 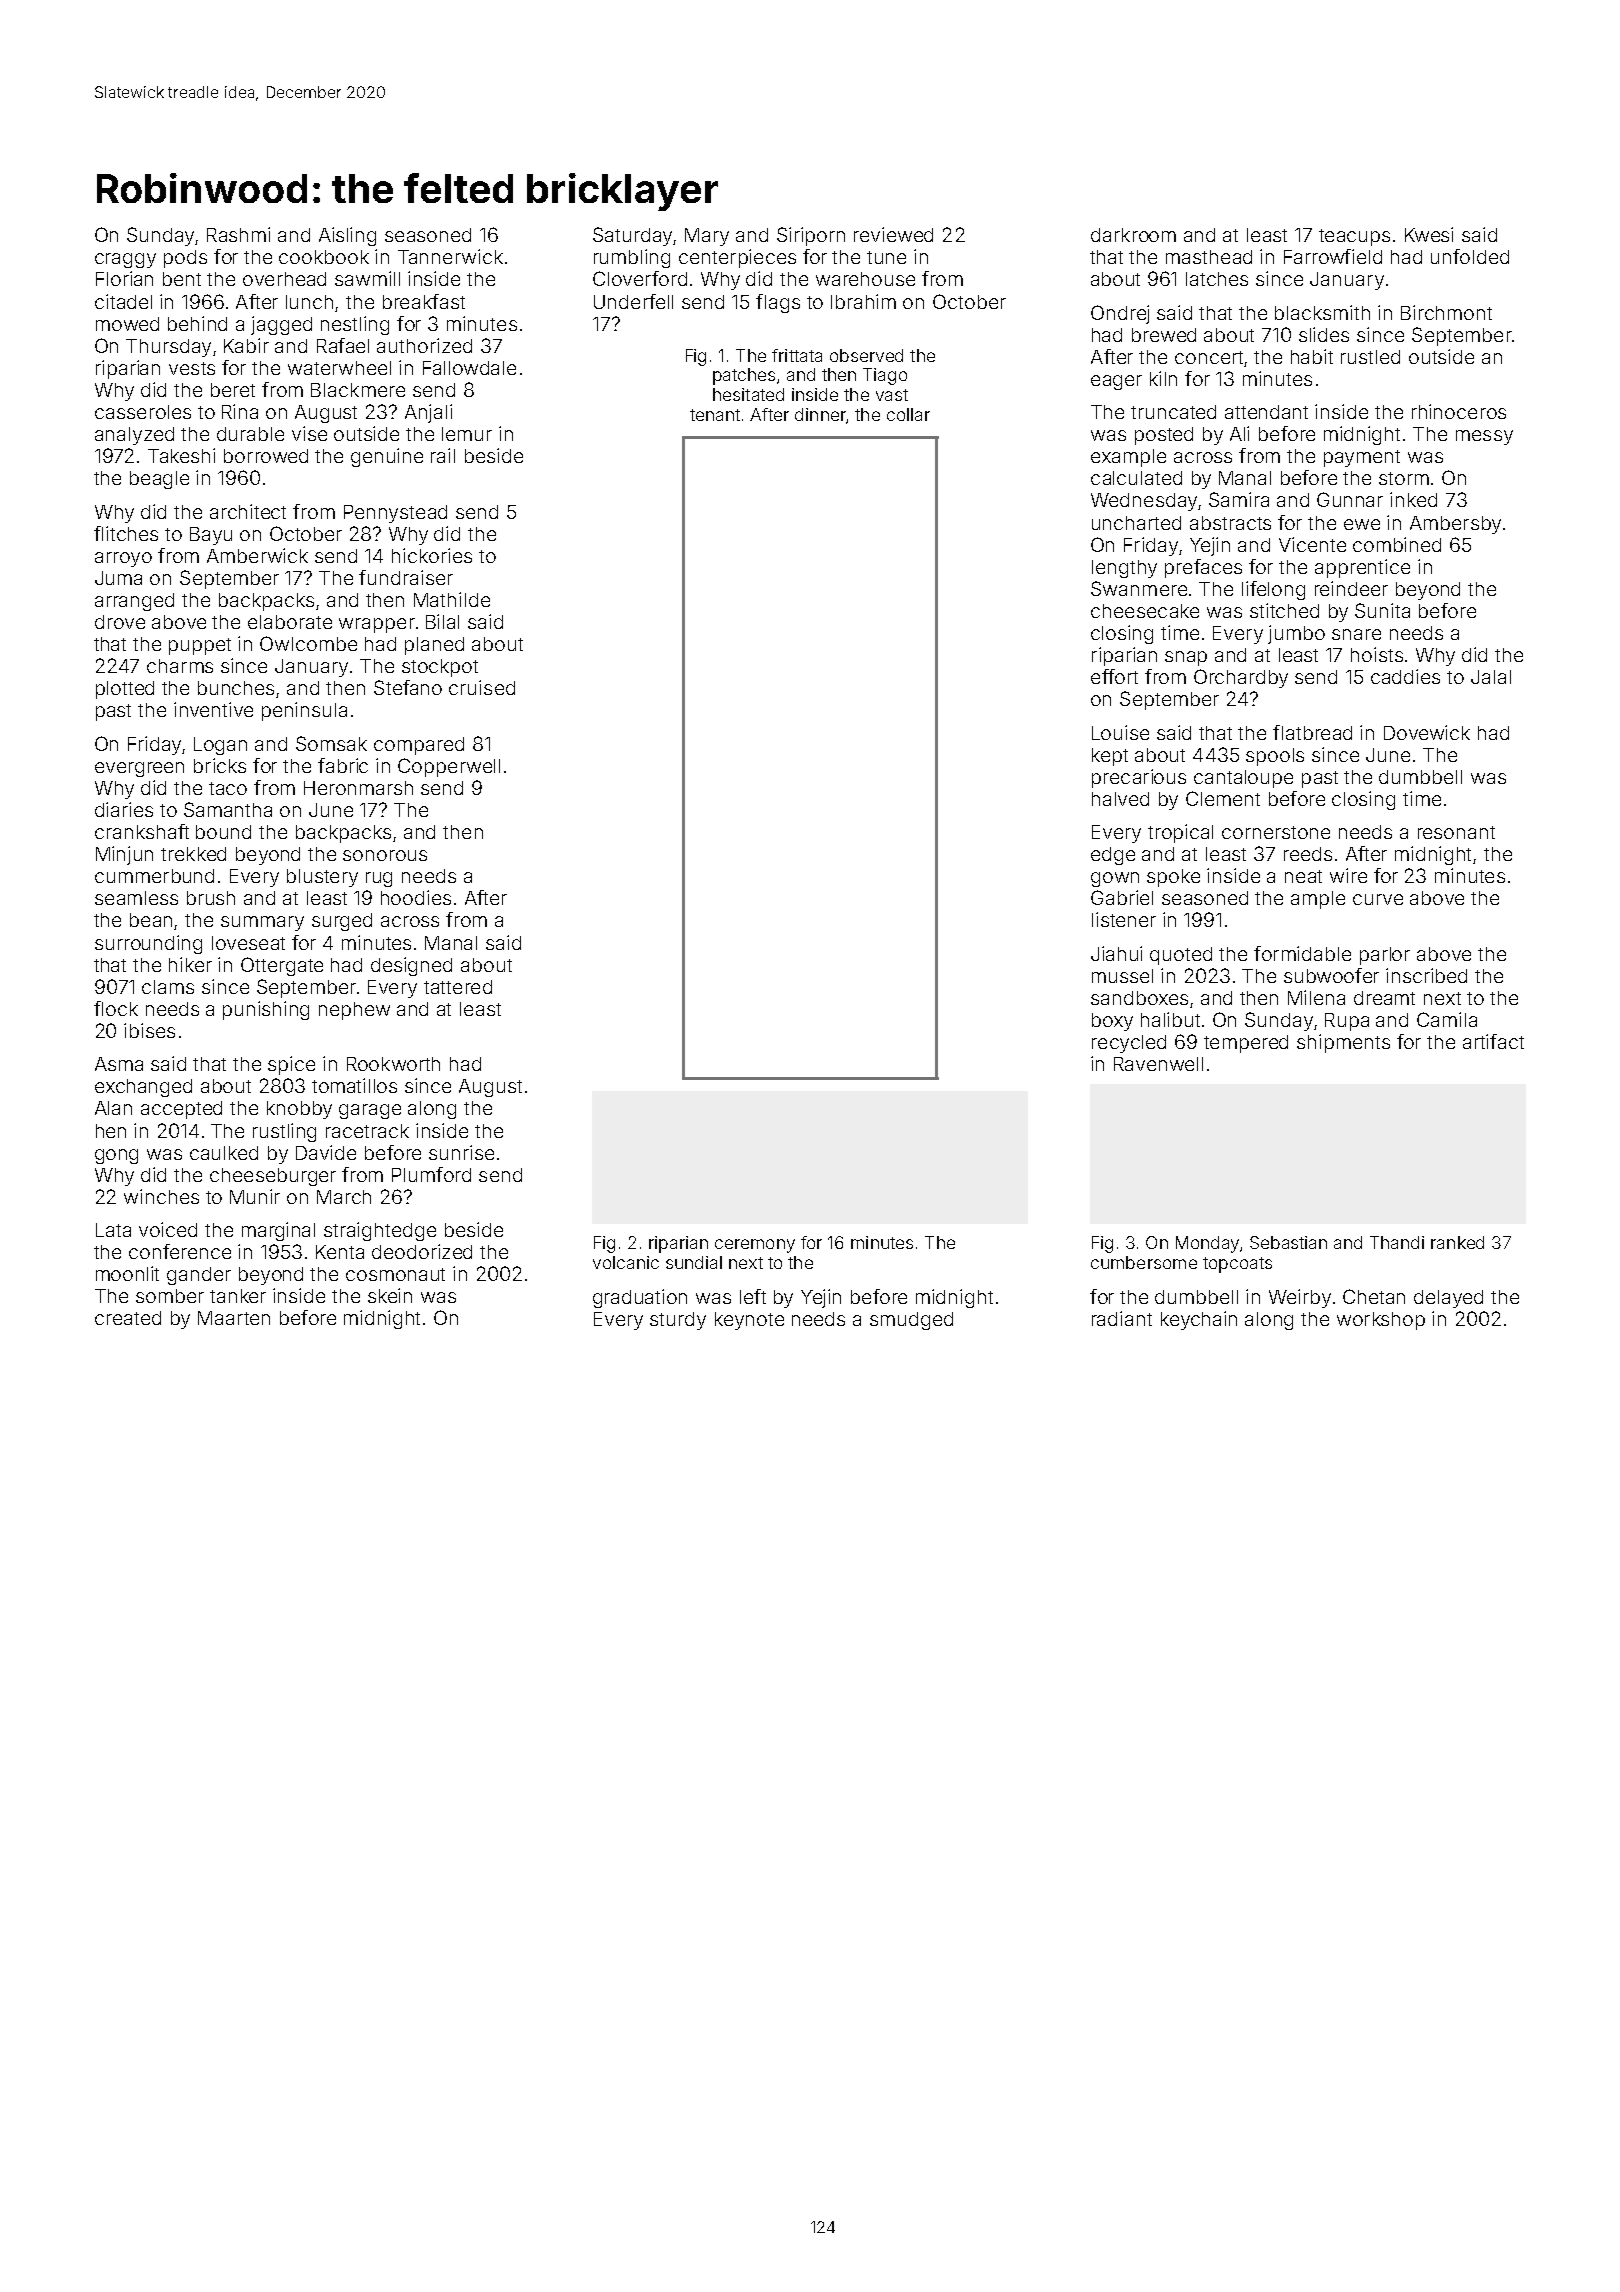 I want to click on genuine, so click(x=387, y=457).
